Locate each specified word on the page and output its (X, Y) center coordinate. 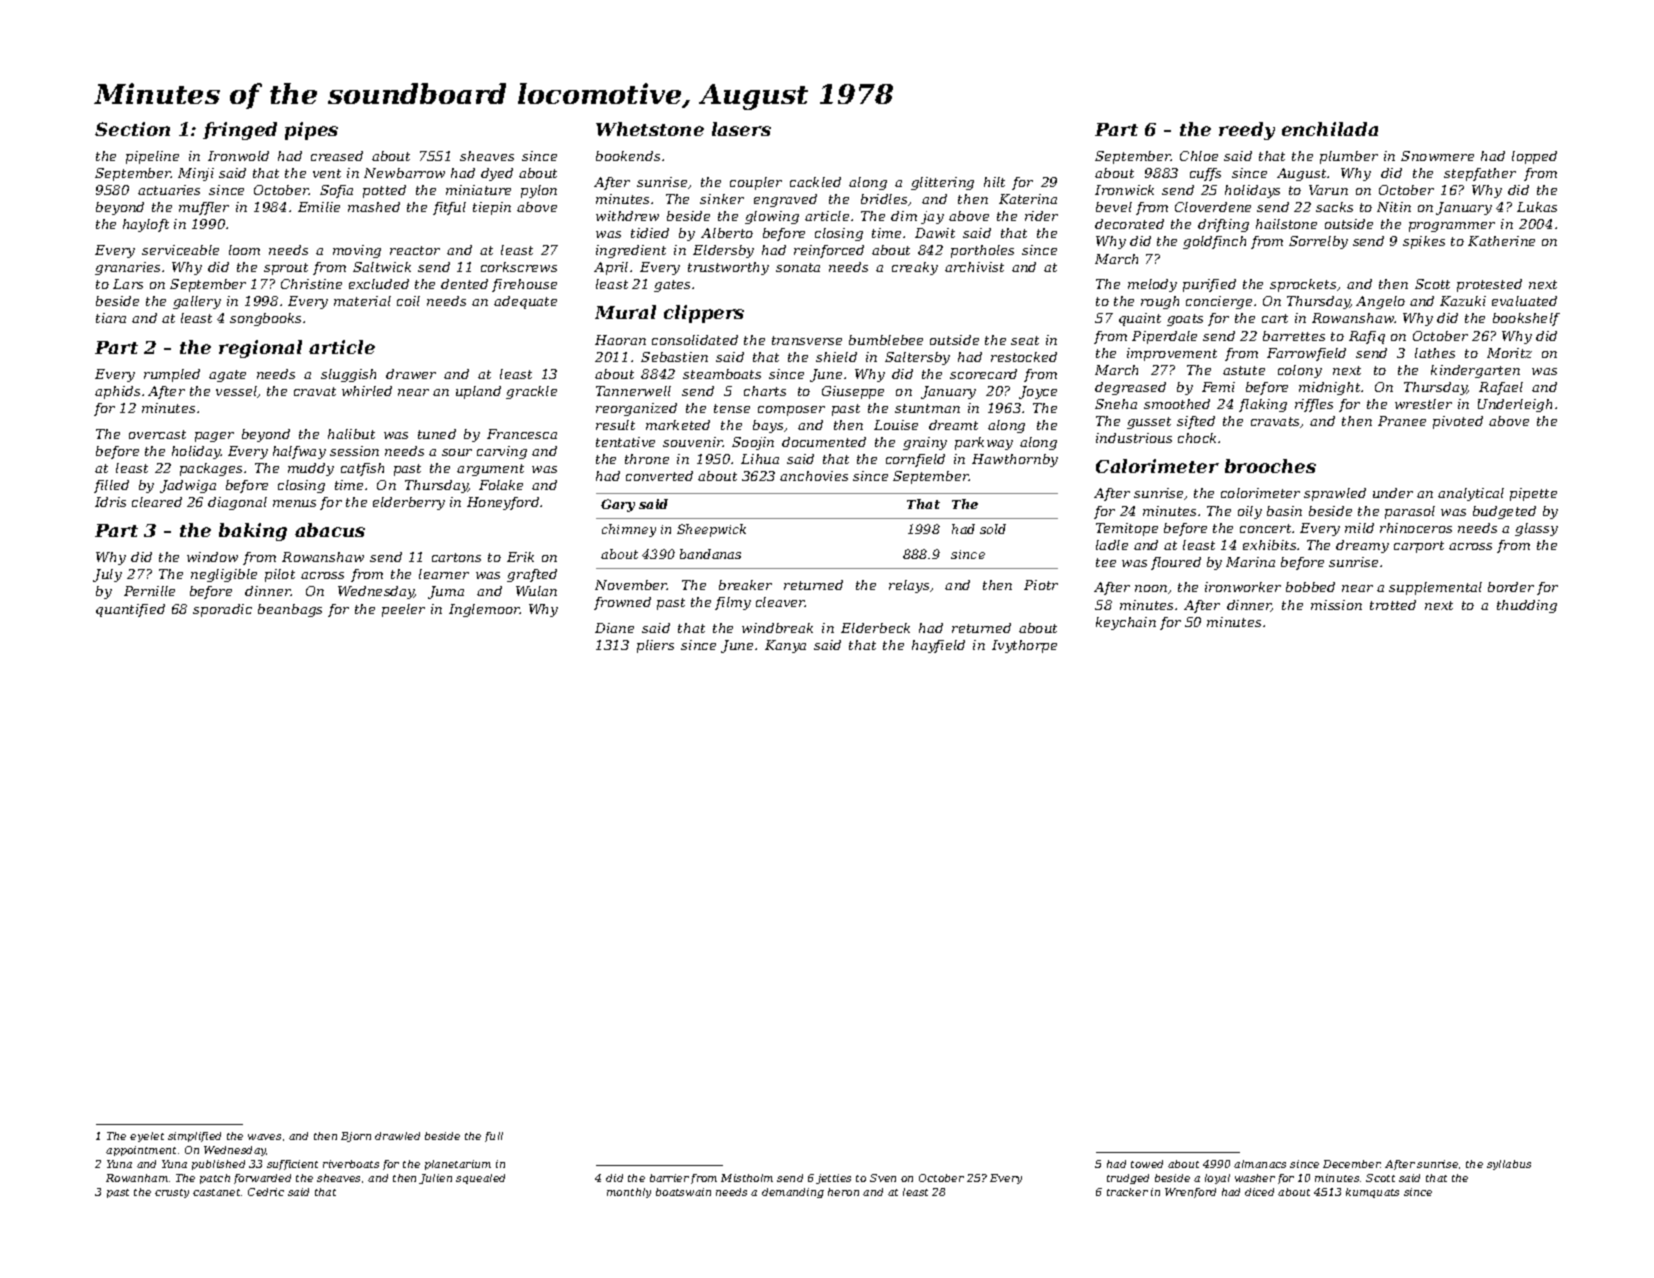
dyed (497, 174)
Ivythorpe (1024, 646)
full (494, 1137)
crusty (172, 1193)
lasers (741, 129)
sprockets (1303, 285)
